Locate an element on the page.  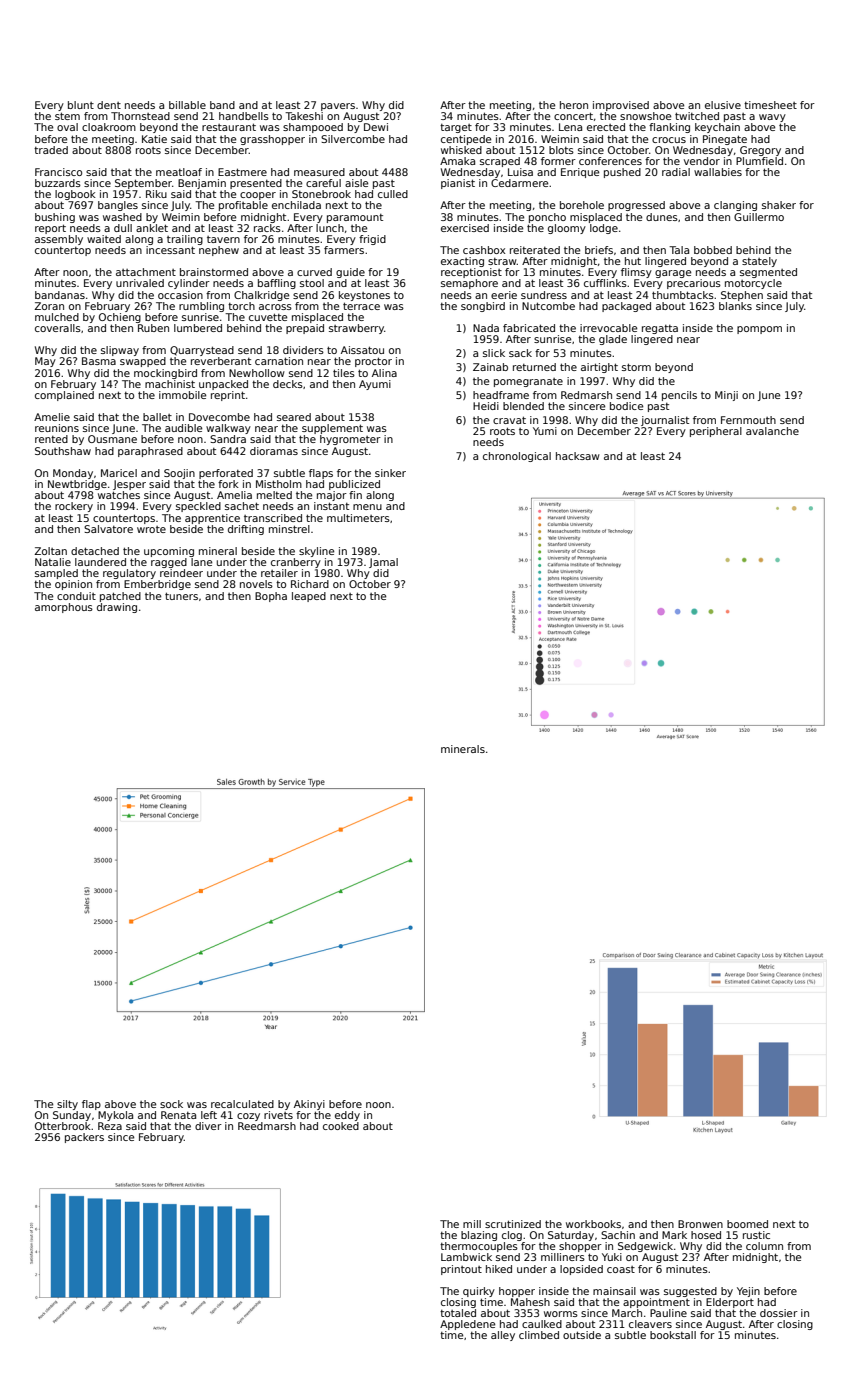
pavers is located at coordinates (338, 107).
